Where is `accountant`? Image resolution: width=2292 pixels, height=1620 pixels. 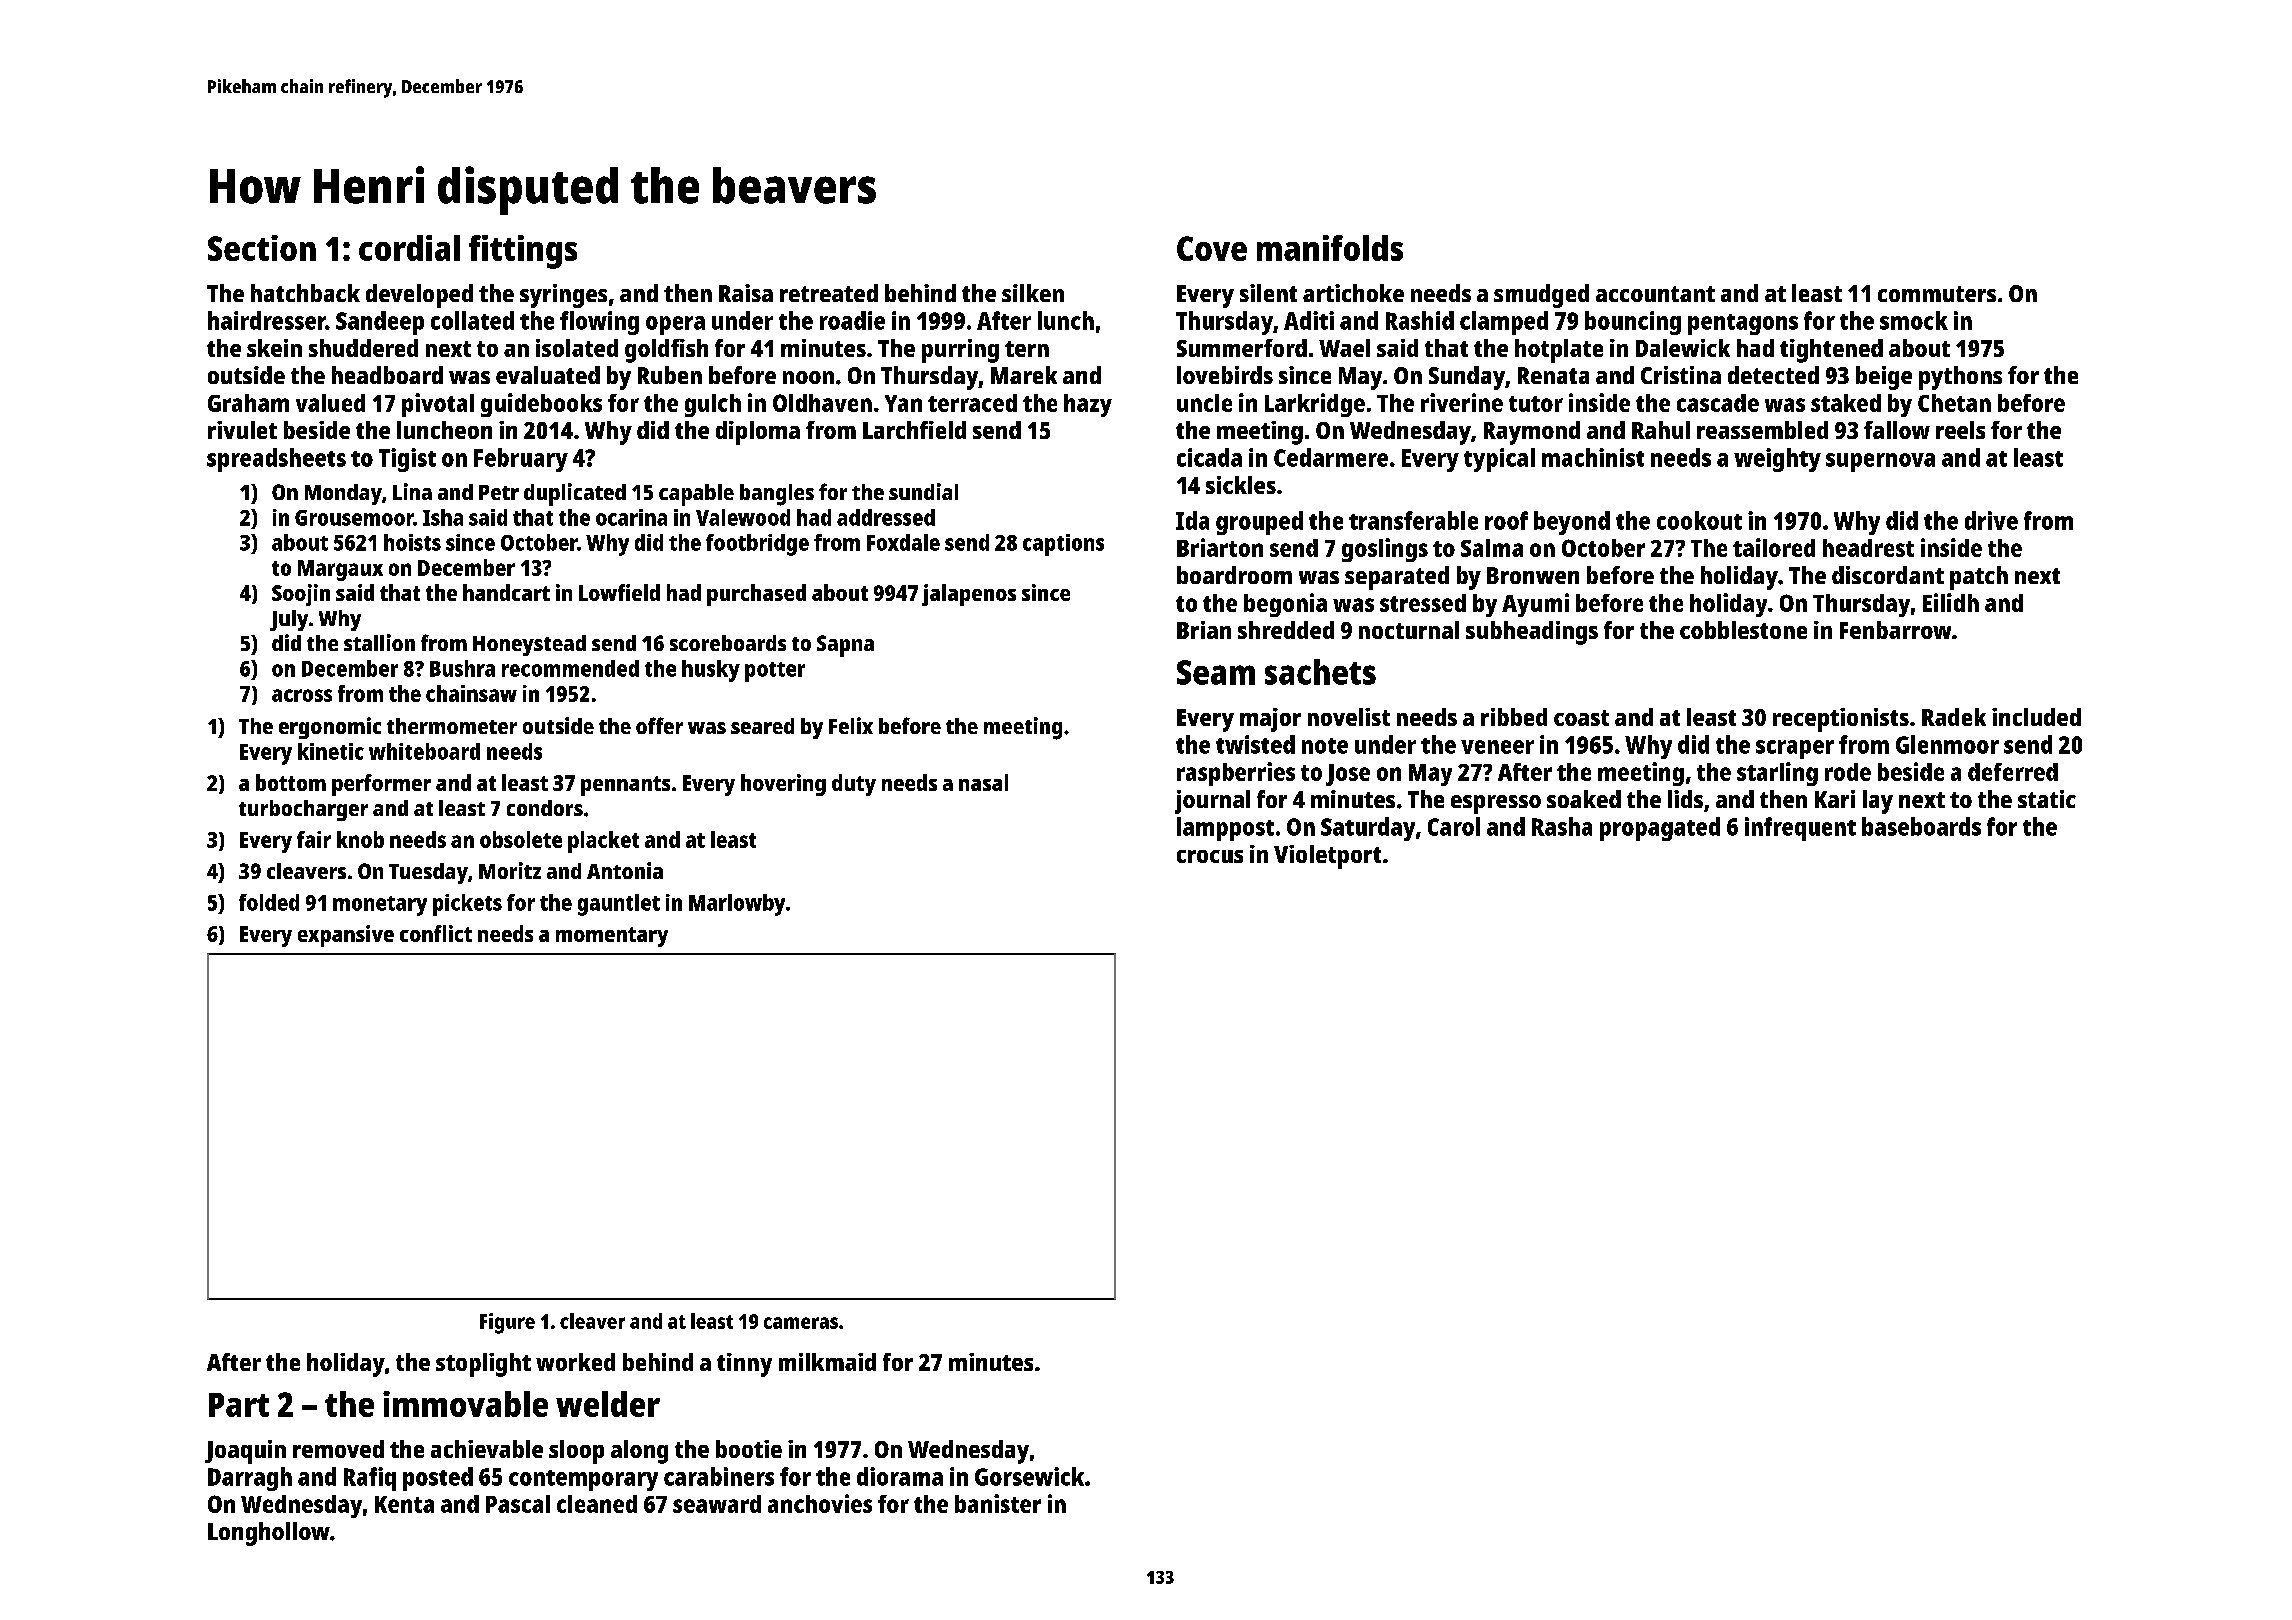
accountant is located at coordinates (1655, 294).
